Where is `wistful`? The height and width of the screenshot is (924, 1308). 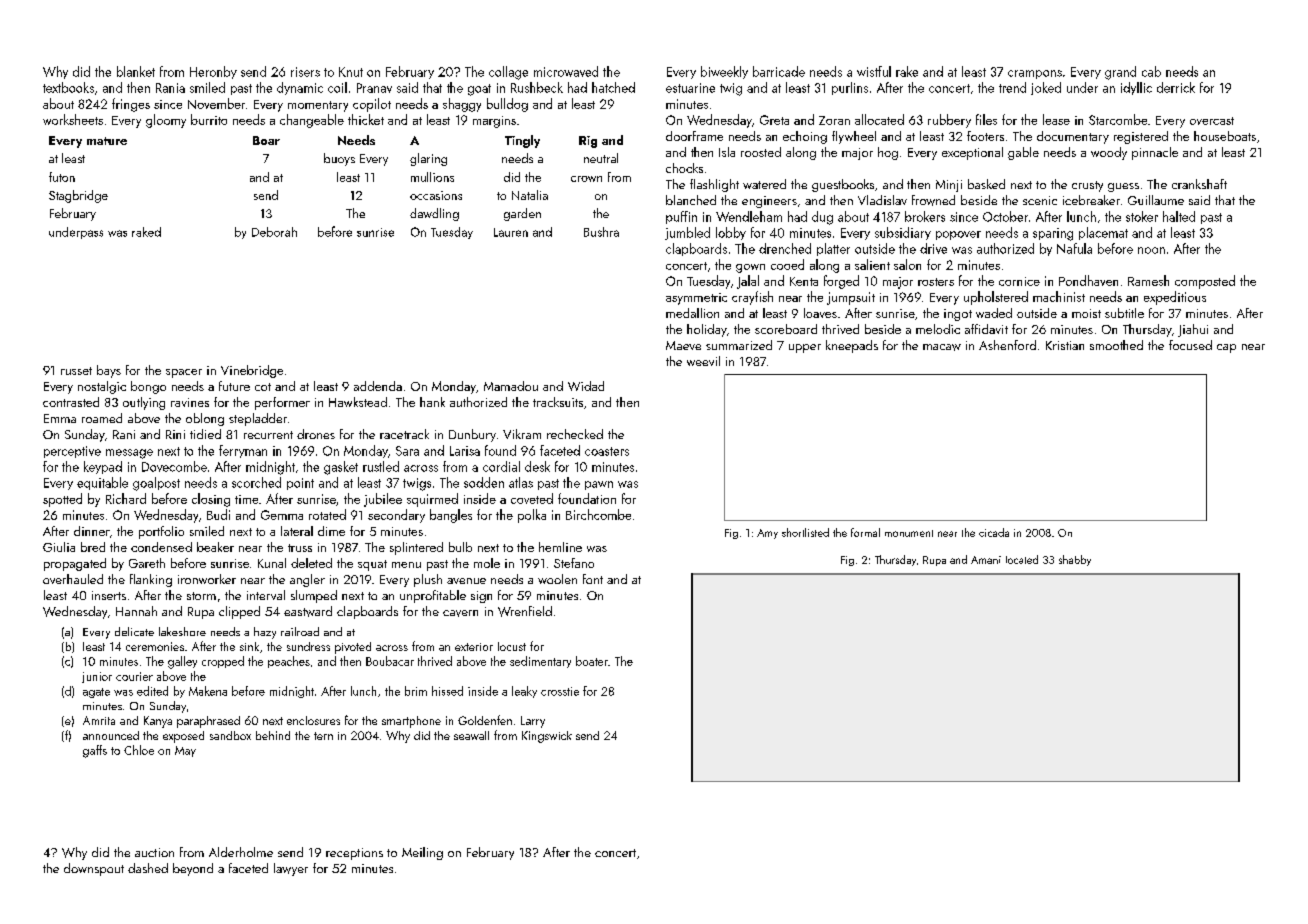
wistful is located at coordinates (874, 71).
